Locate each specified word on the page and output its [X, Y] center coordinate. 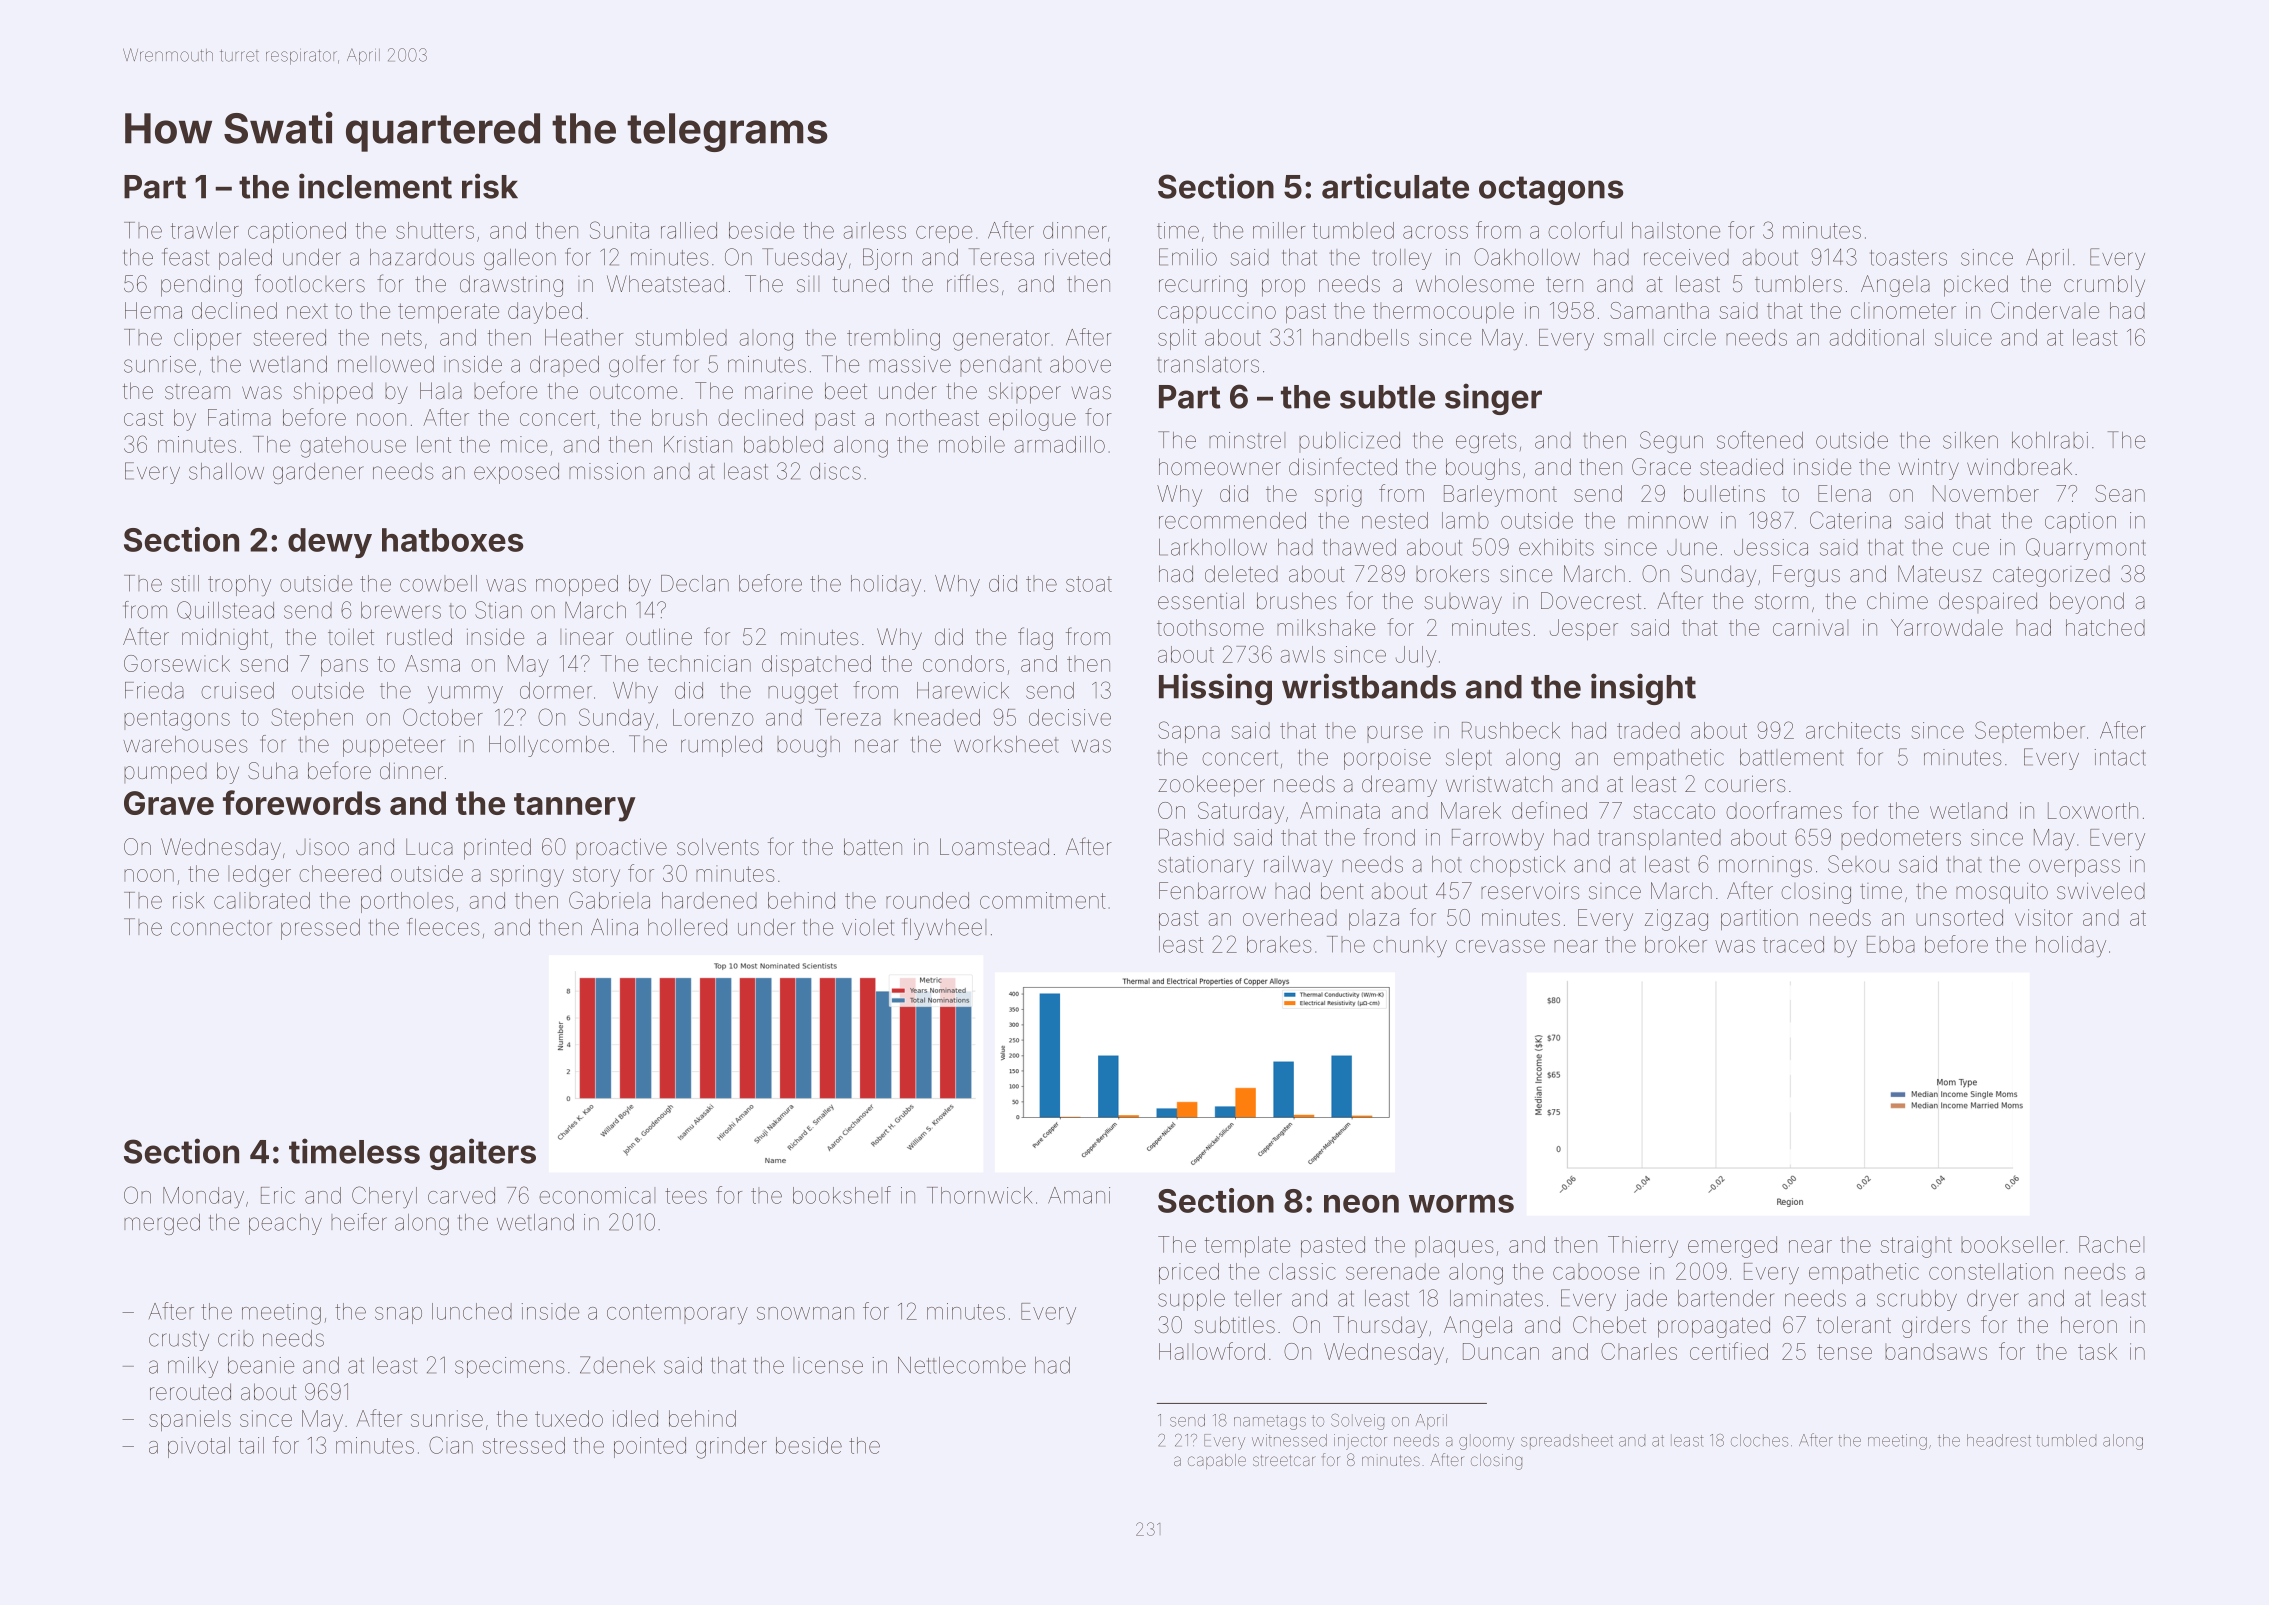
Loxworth [2093, 810]
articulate [1395, 186]
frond [1389, 837]
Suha [273, 771]
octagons [1551, 190]
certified [1729, 1351]
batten [873, 847]
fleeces [443, 927]
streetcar [1284, 1460]
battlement [1791, 757]
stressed [524, 1445]
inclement [375, 186]
